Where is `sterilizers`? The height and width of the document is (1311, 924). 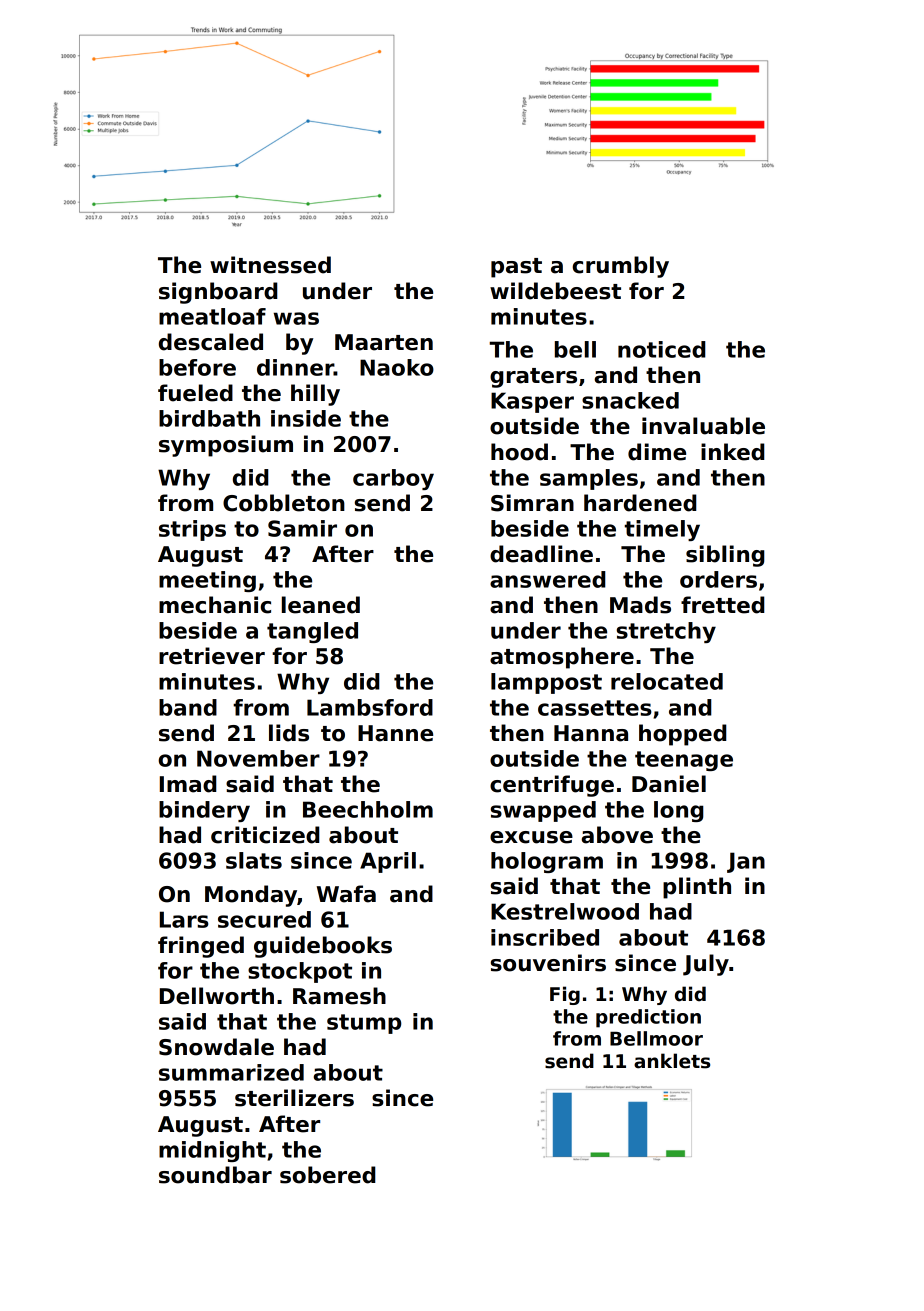
sterilizers is located at coordinates (294, 1098).
